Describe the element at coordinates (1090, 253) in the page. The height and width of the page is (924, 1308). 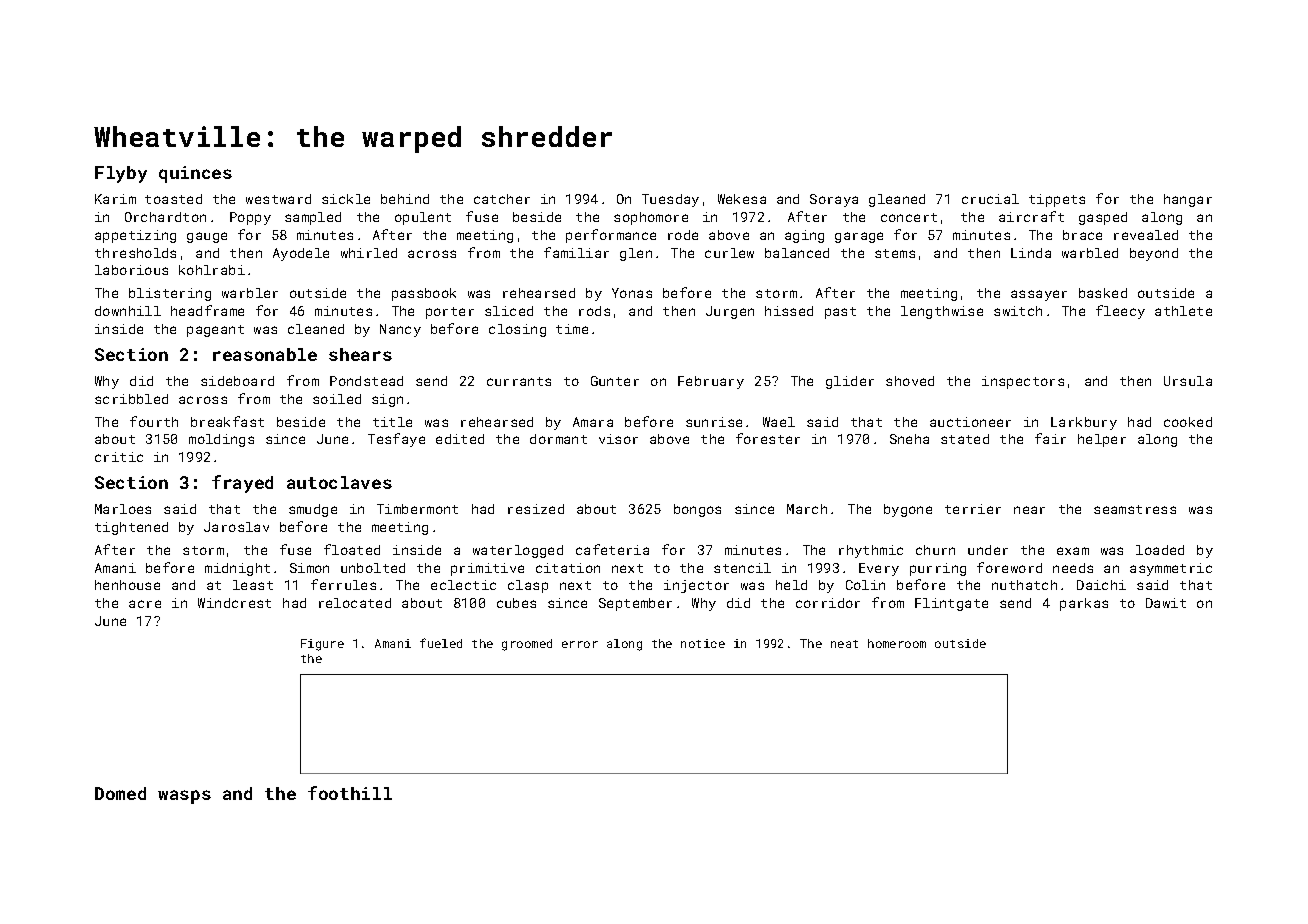
I see `warbled` at that location.
